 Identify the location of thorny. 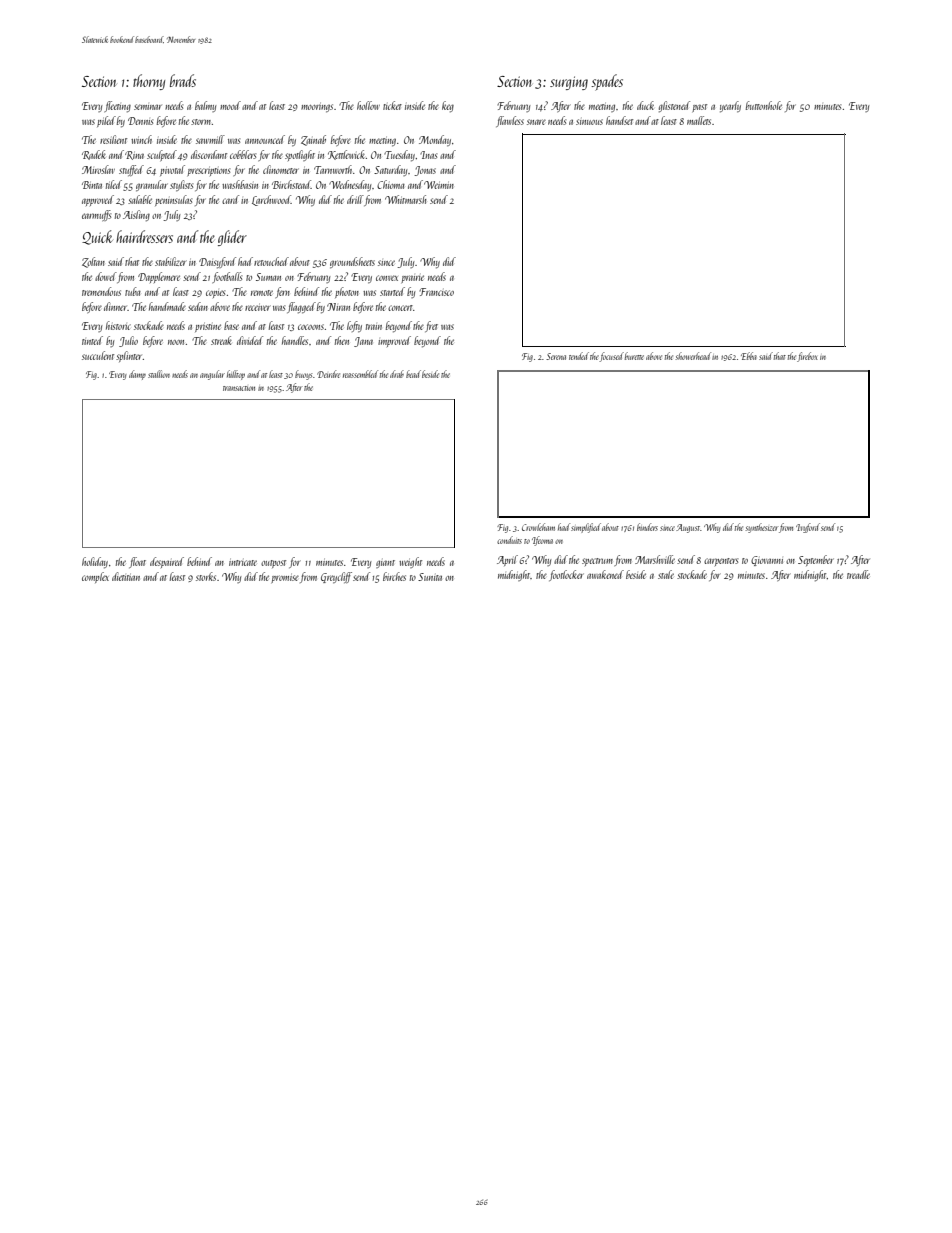
(149, 82).
